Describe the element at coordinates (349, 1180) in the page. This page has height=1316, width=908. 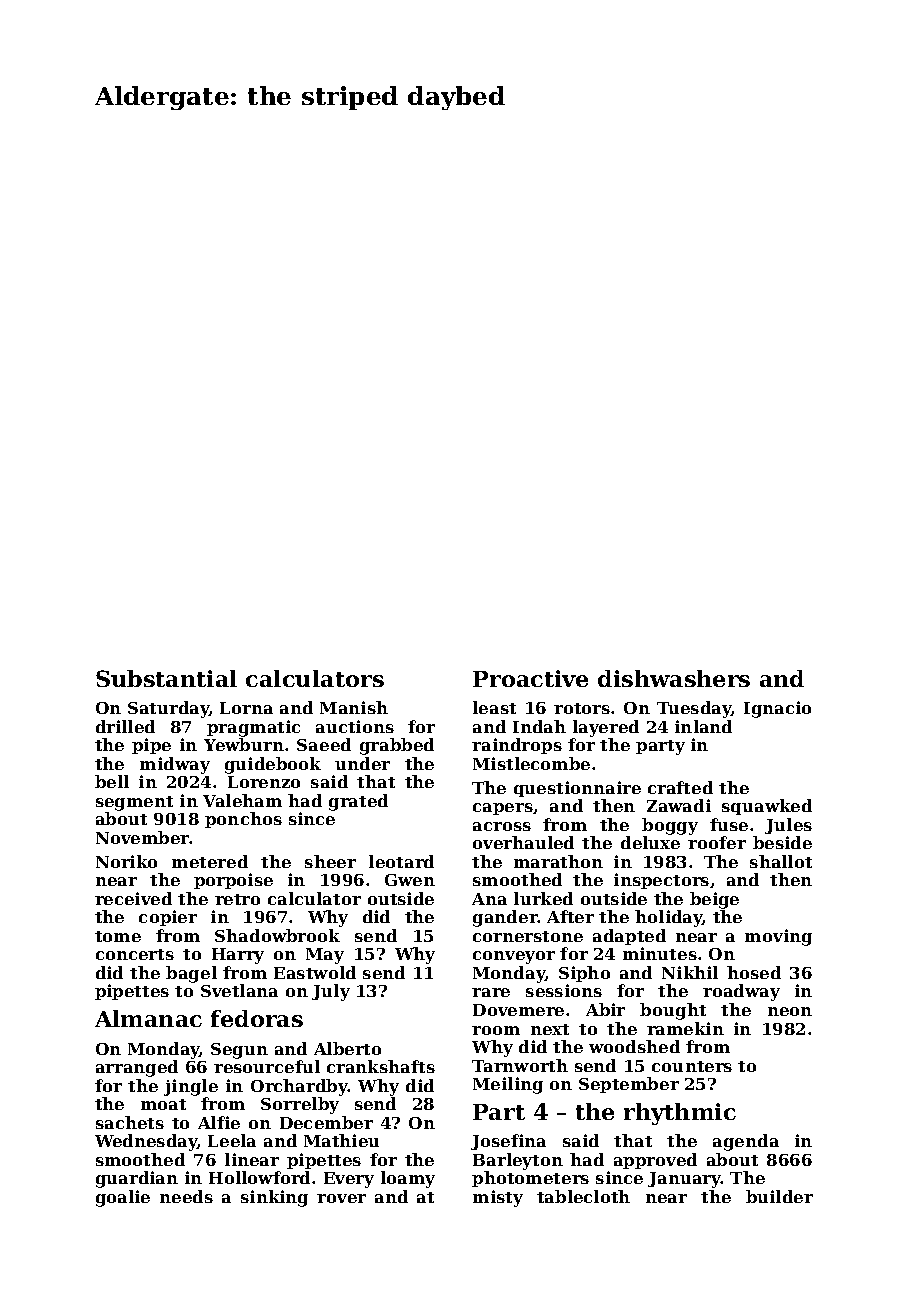
I see `Every` at that location.
